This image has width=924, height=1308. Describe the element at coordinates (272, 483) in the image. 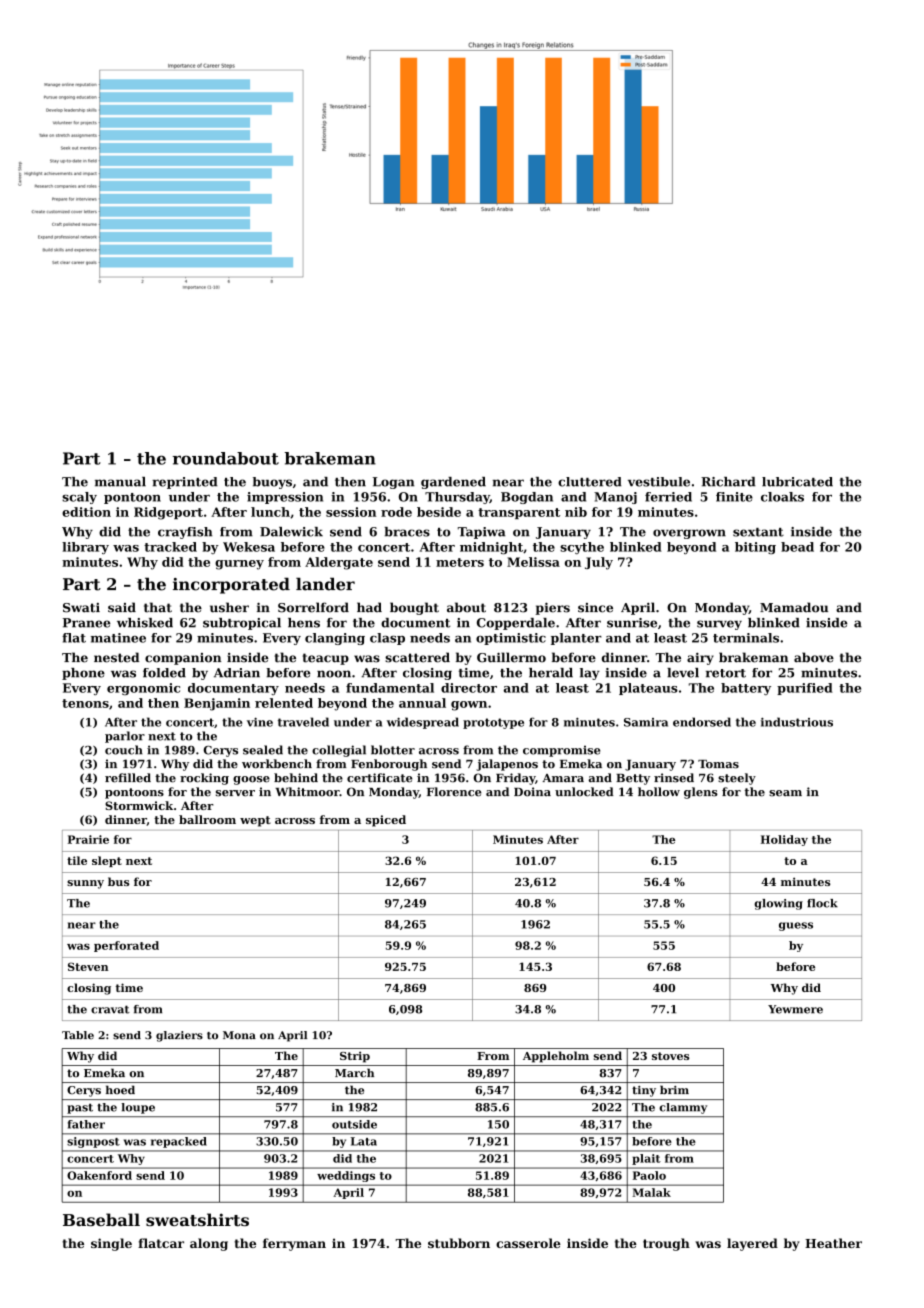

I see `buoys` at that location.
